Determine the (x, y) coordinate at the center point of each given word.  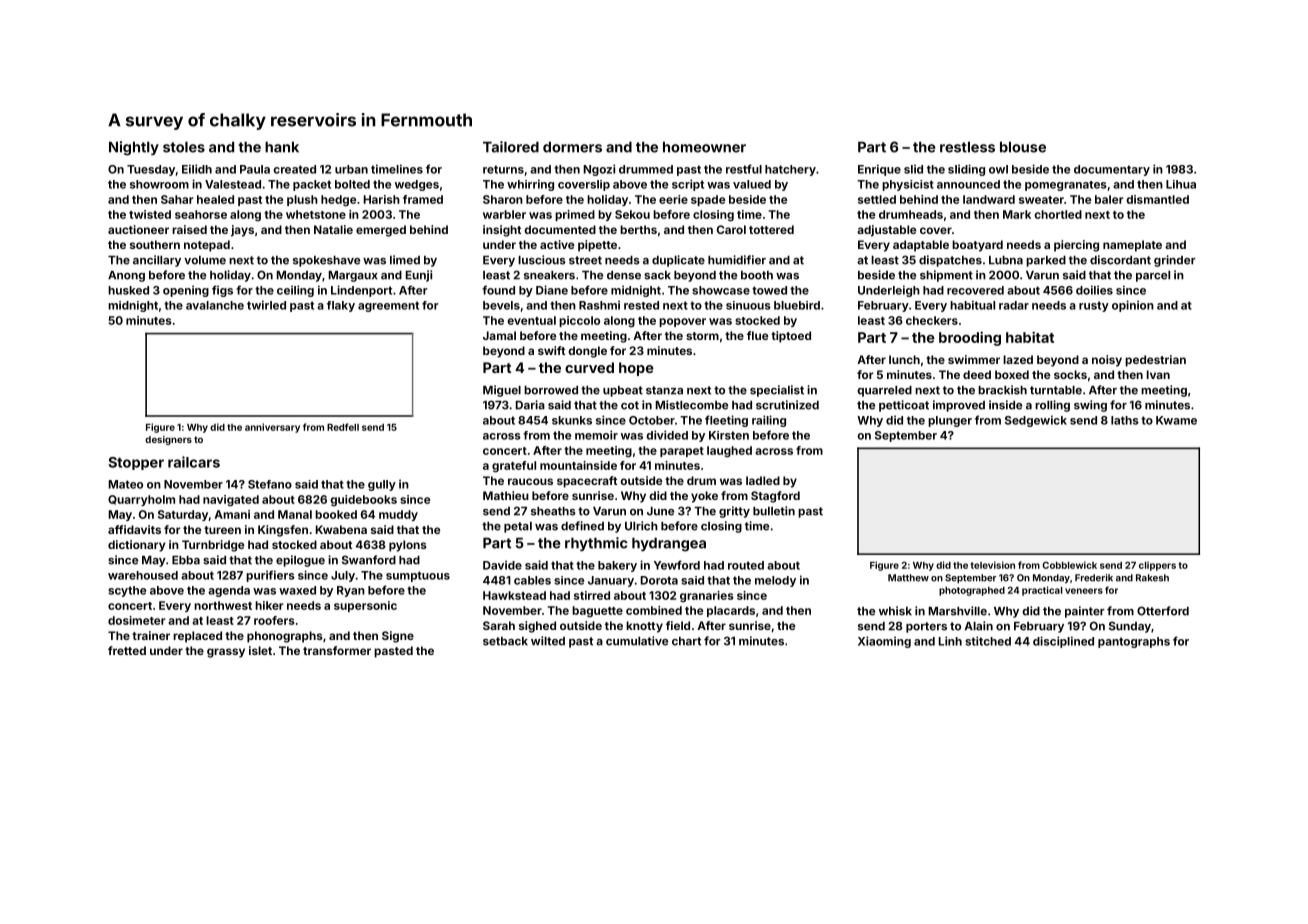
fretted (127, 650)
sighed (537, 627)
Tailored (511, 147)
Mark (1017, 214)
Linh (950, 641)
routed (746, 565)
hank (282, 147)
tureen (222, 530)
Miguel (502, 391)
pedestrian (1155, 361)
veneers (1084, 591)
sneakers (549, 275)
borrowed (551, 390)
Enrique (879, 170)
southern (155, 244)
